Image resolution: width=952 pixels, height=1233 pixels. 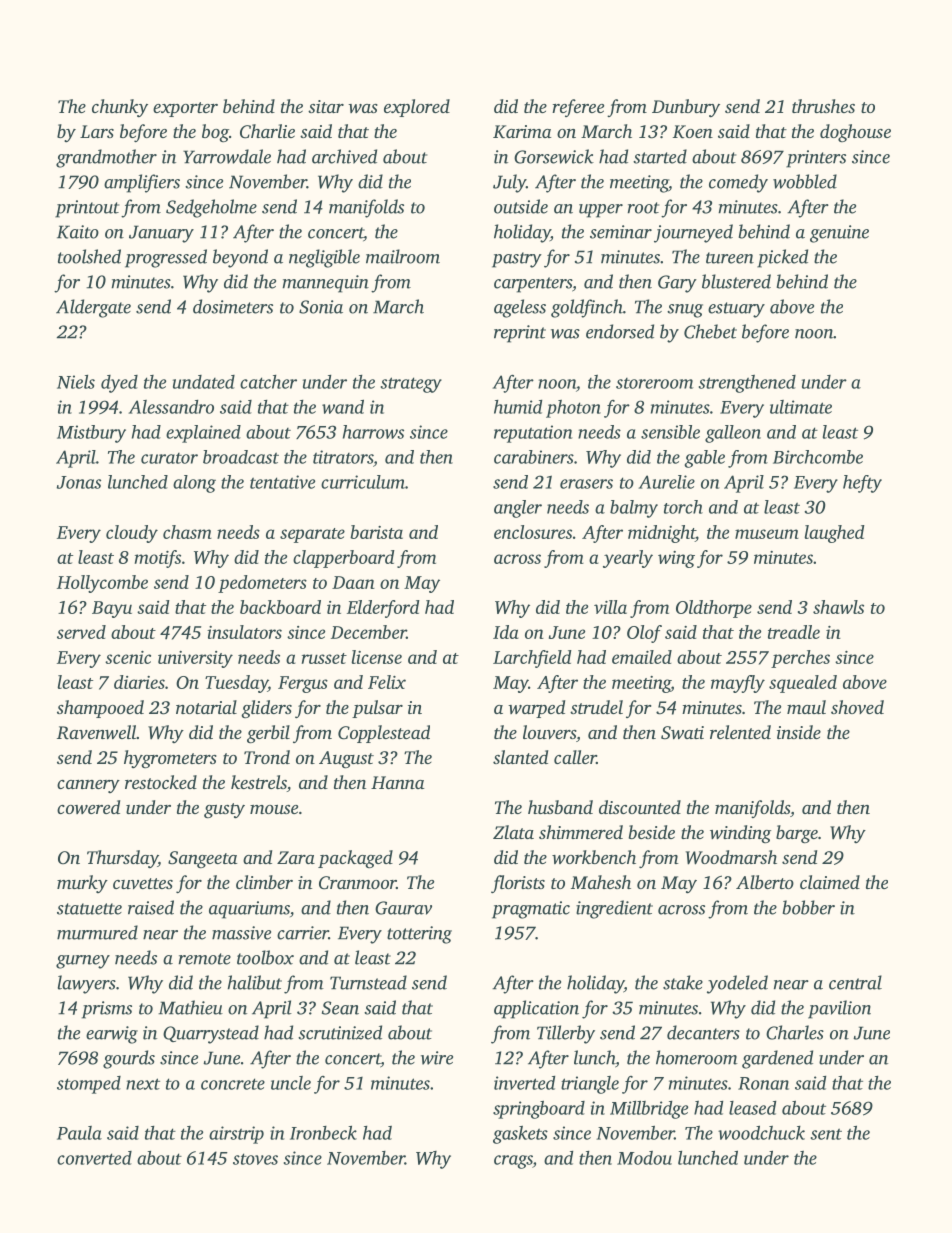 I want to click on ageless, so click(x=520, y=308).
